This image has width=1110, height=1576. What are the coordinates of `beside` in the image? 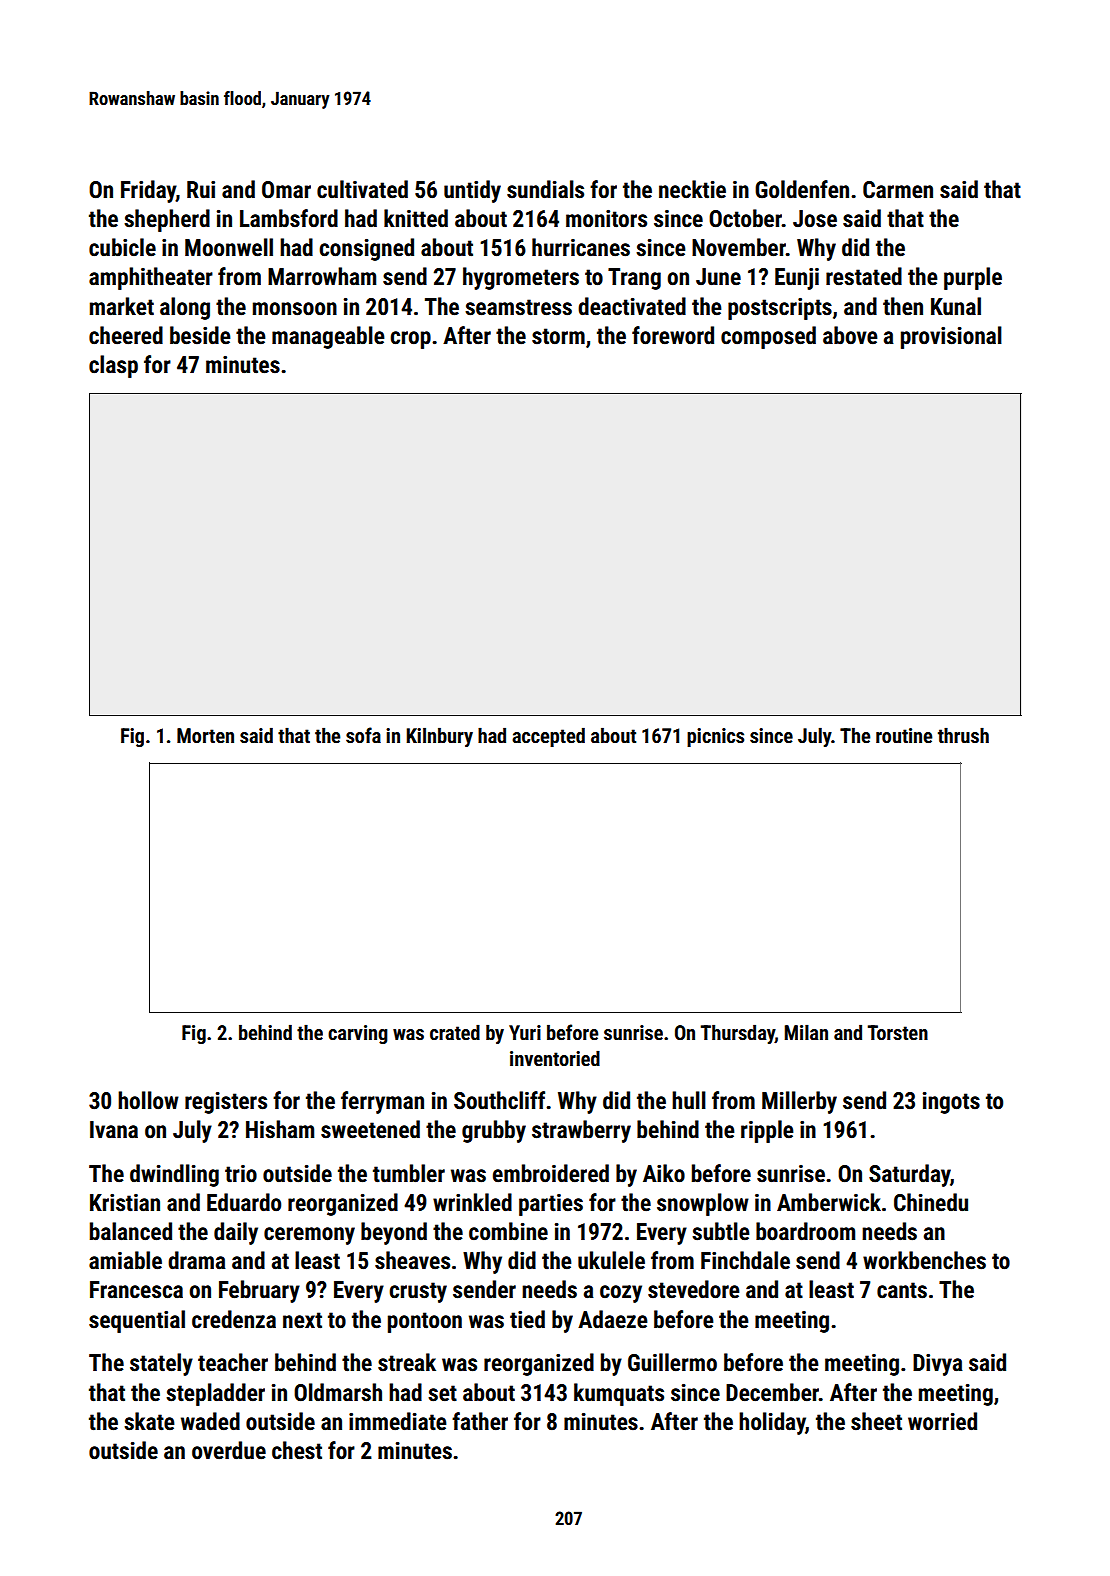 It's located at (200, 335).
